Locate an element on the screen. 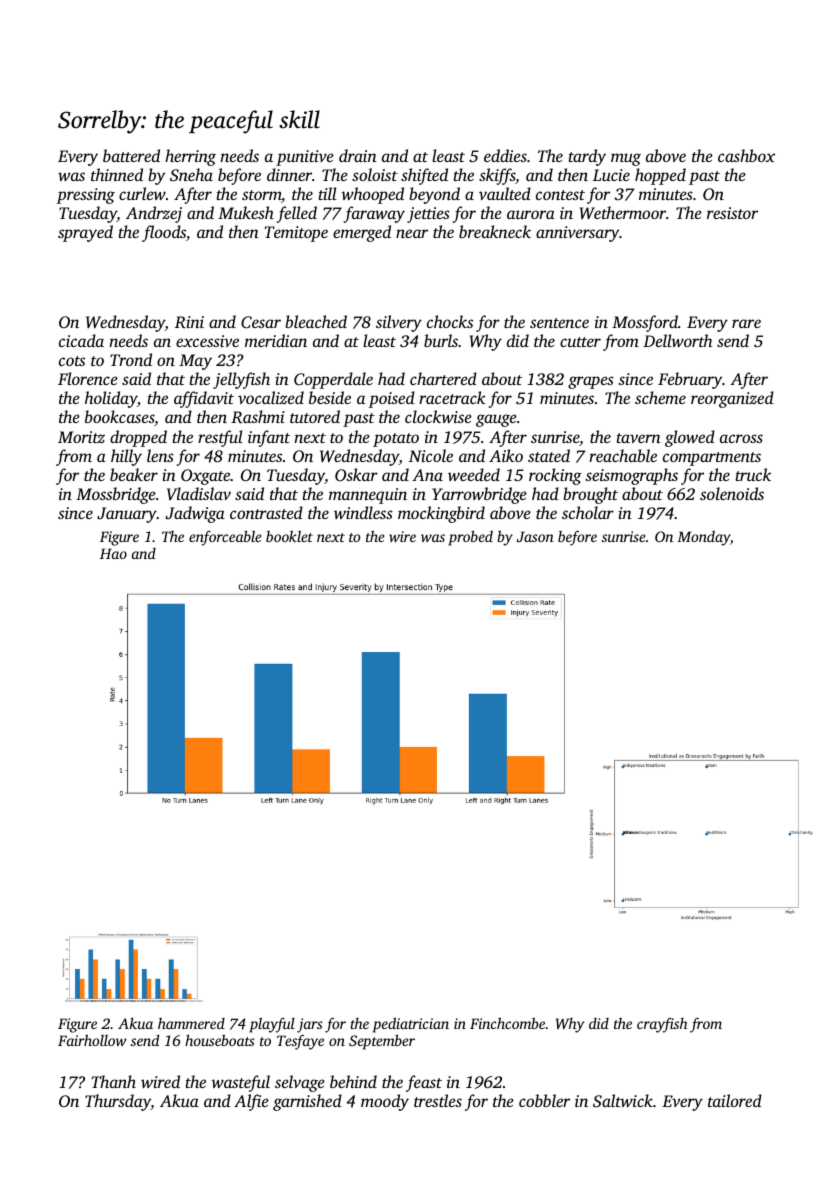  booklet is located at coordinates (289, 536).
